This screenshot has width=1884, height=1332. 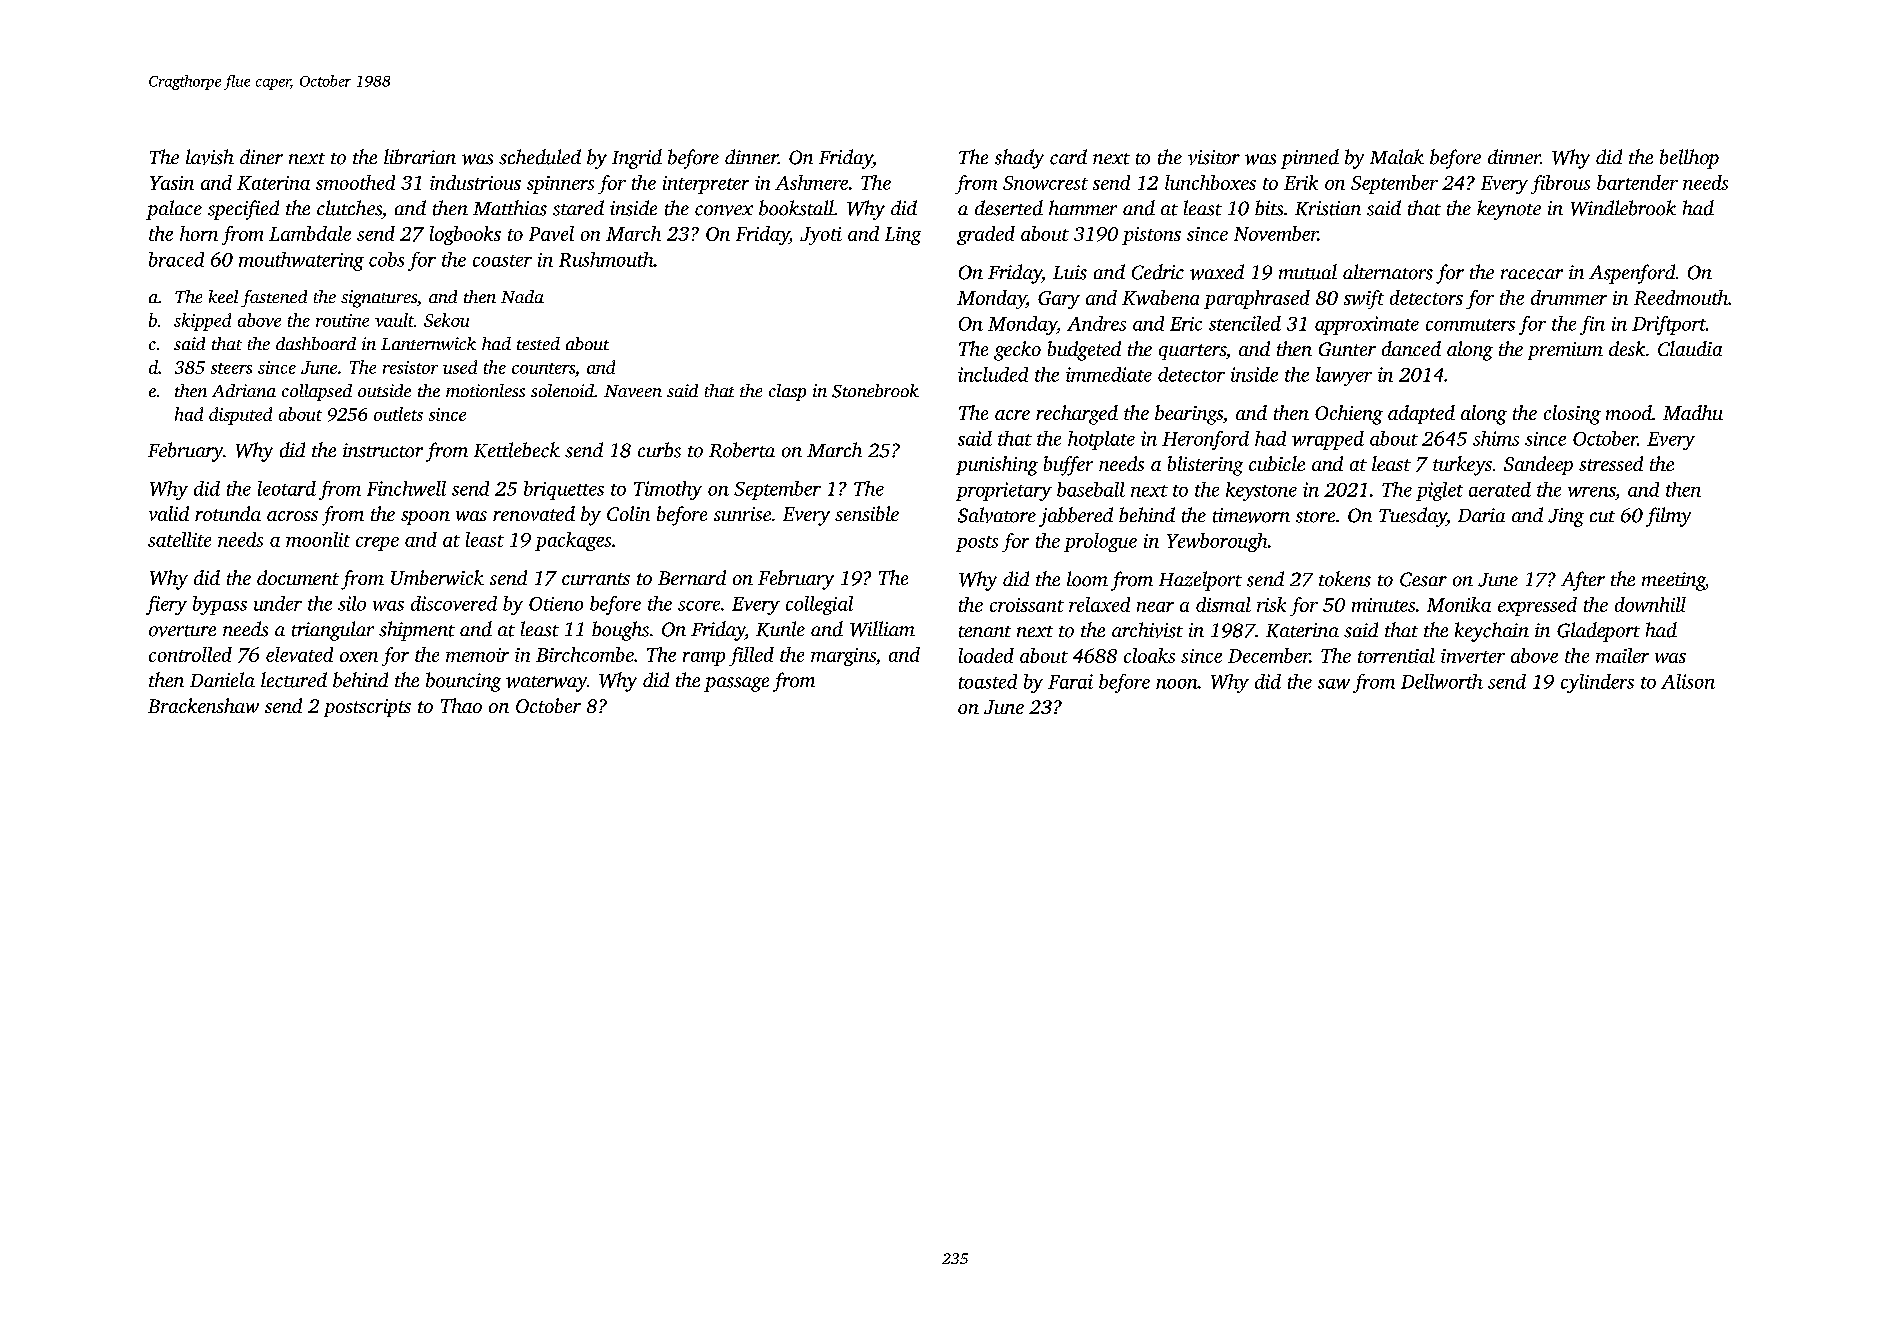 What do you see at coordinates (1569, 297) in the screenshot?
I see `drummer` at bounding box center [1569, 297].
